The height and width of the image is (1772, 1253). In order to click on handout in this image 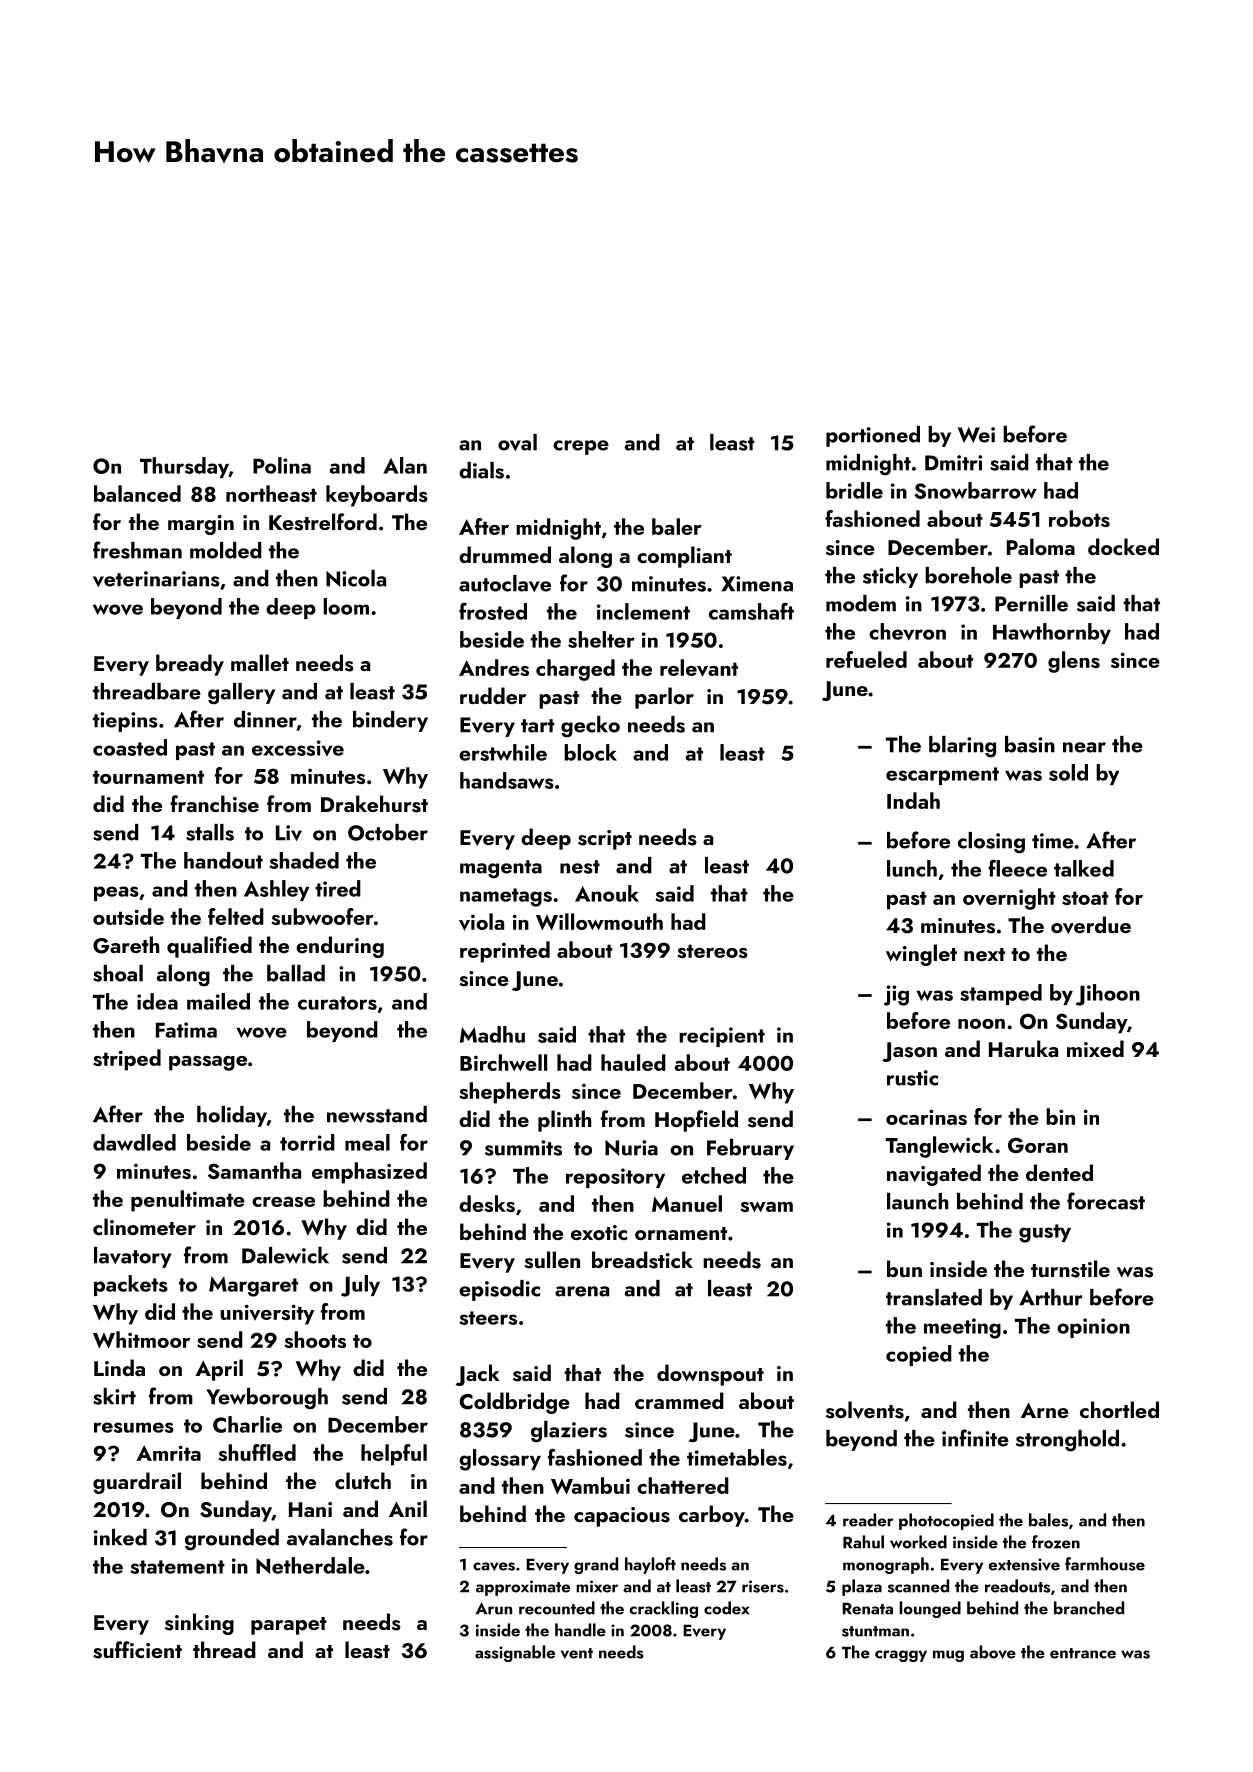, I will do `click(223, 860)`.
